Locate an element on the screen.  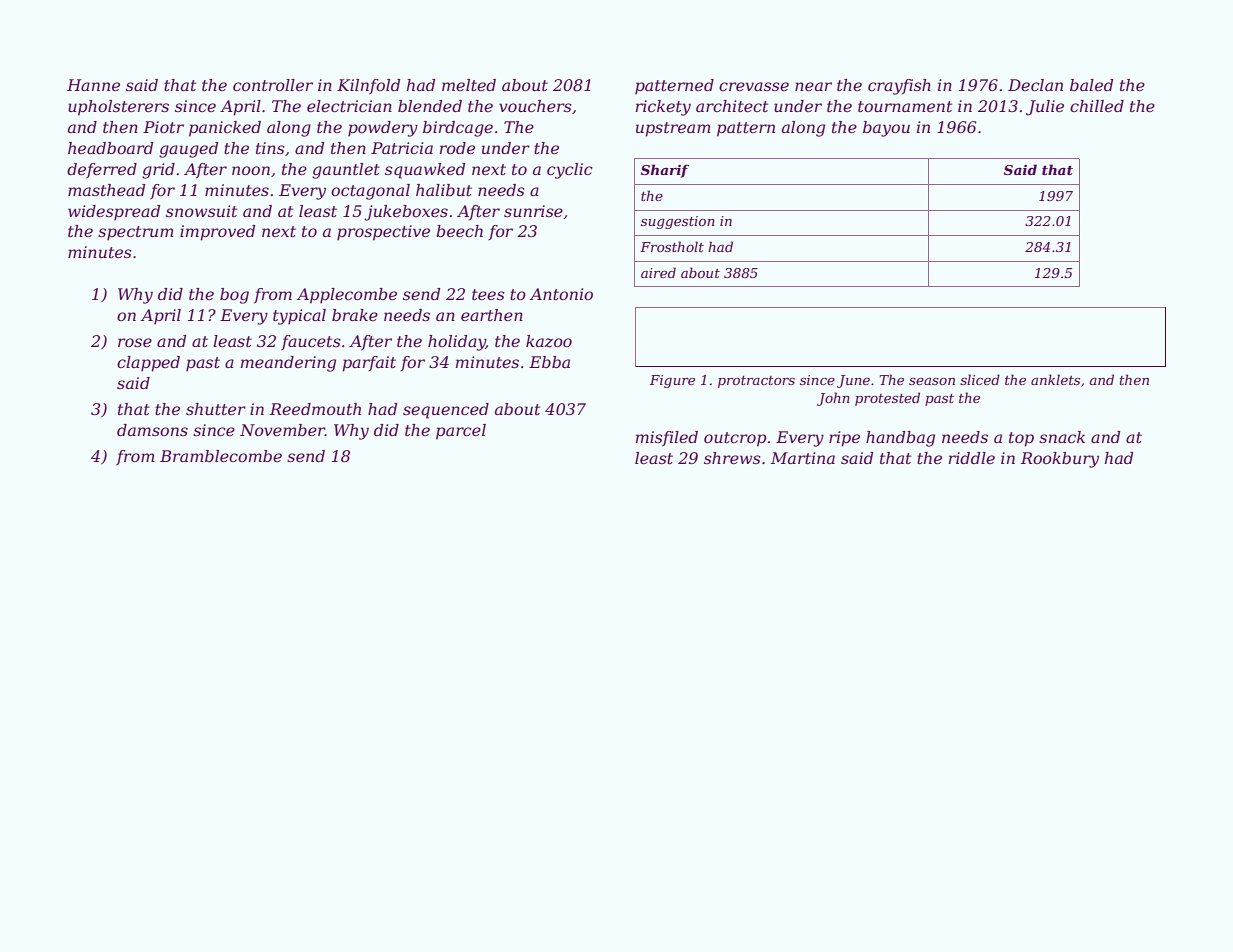
crevasse is located at coordinates (754, 86).
